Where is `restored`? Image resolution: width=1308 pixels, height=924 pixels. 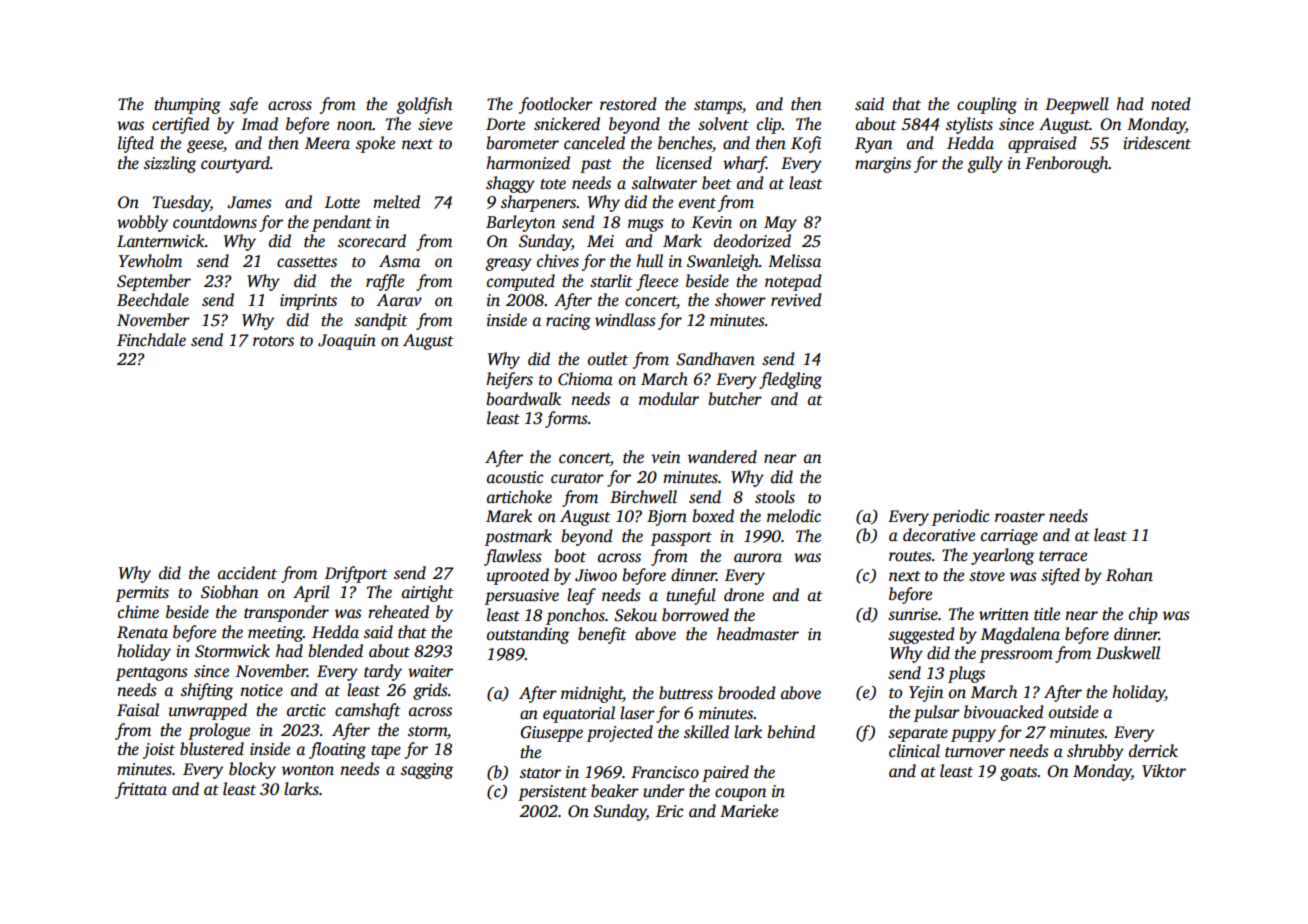 restored is located at coordinates (628, 104).
